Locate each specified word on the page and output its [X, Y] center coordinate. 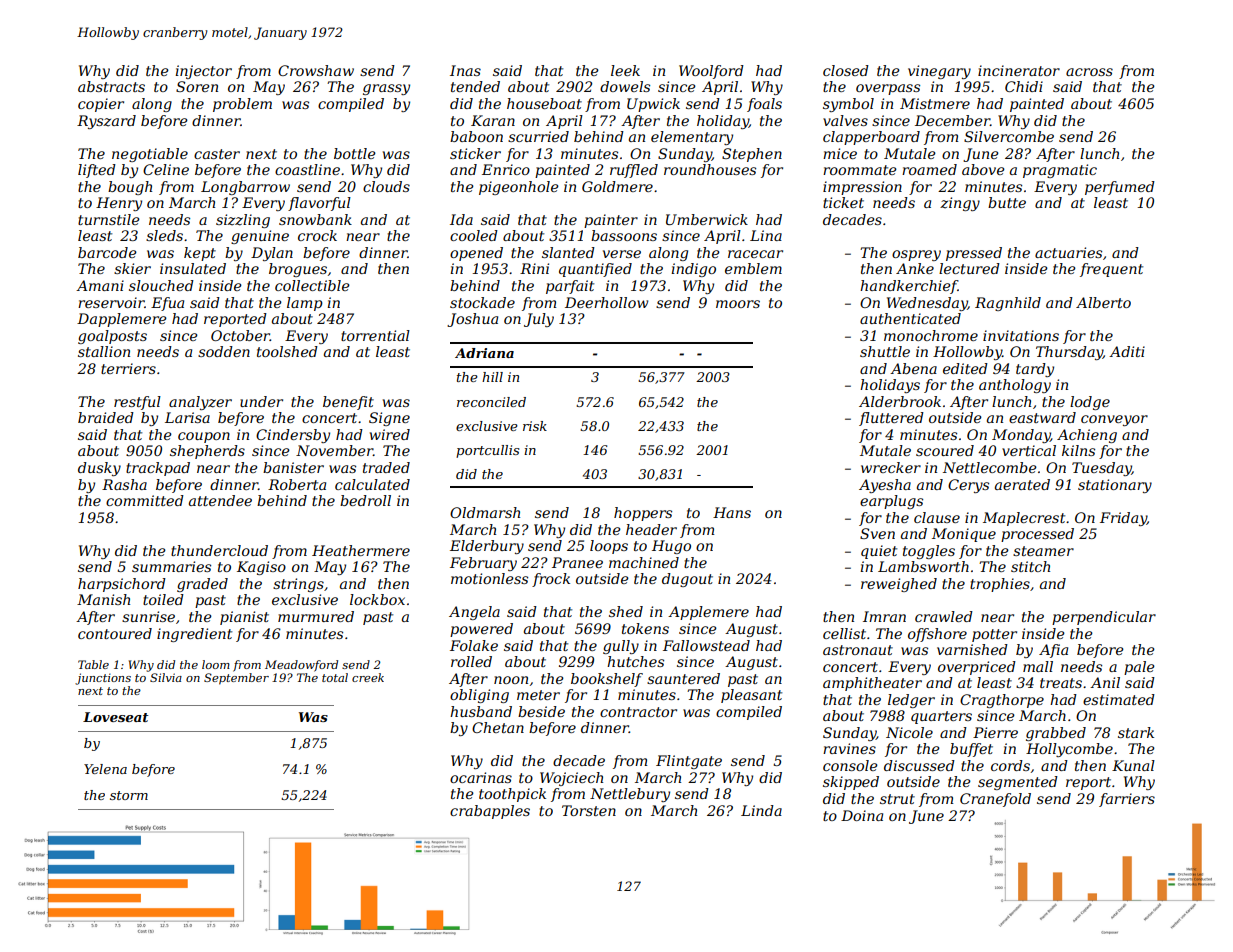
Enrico [506, 169]
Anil [1105, 682]
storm [129, 795]
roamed [929, 169]
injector [203, 72]
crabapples [490, 812]
